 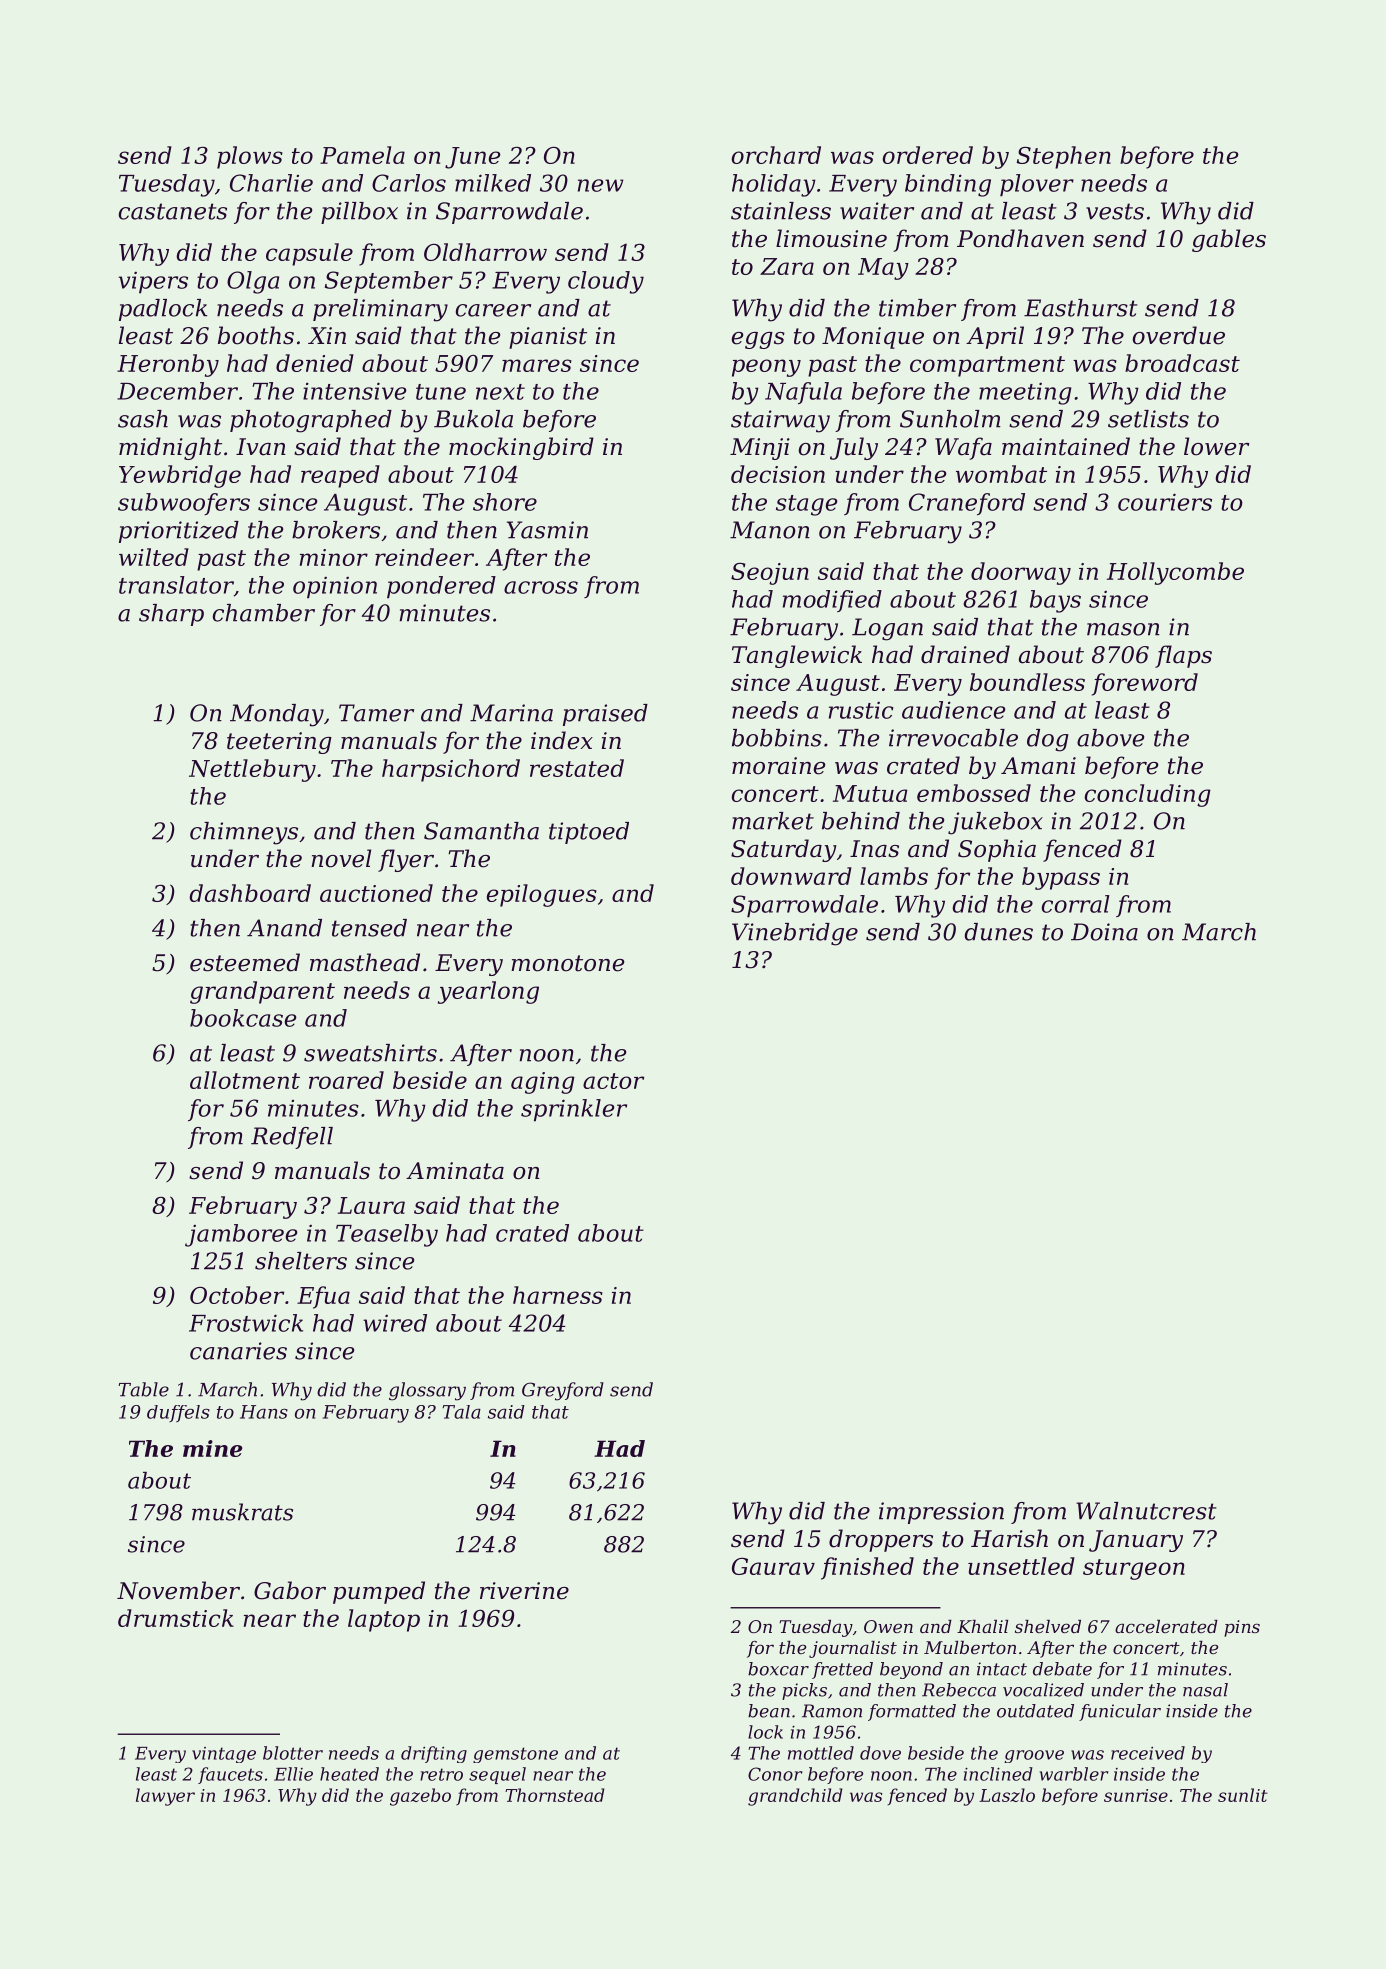 I want to click on Gaurav, so click(x=773, y=1566).
